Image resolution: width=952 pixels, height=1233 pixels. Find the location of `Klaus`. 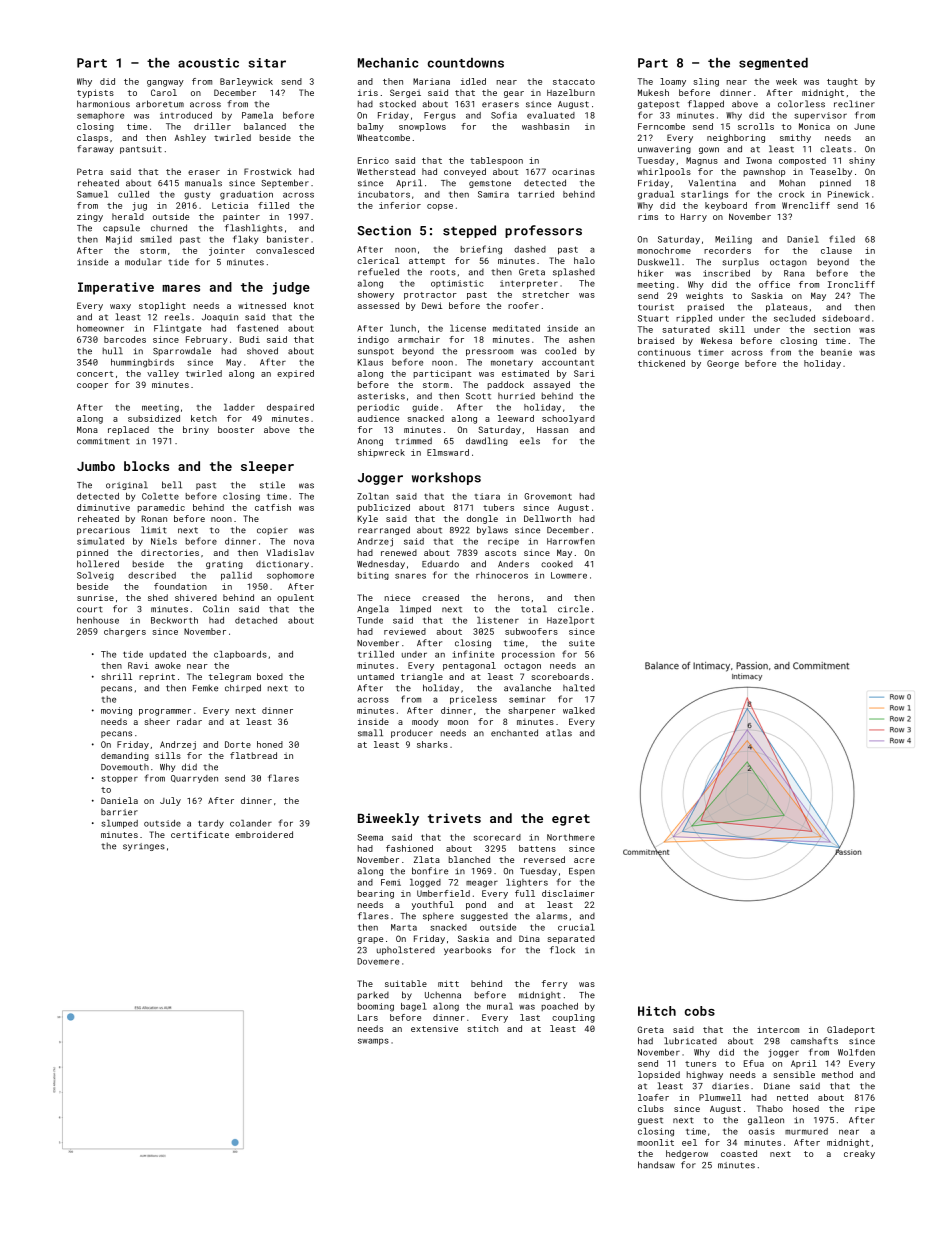

Klaus is located at coordinates (370, 362).
